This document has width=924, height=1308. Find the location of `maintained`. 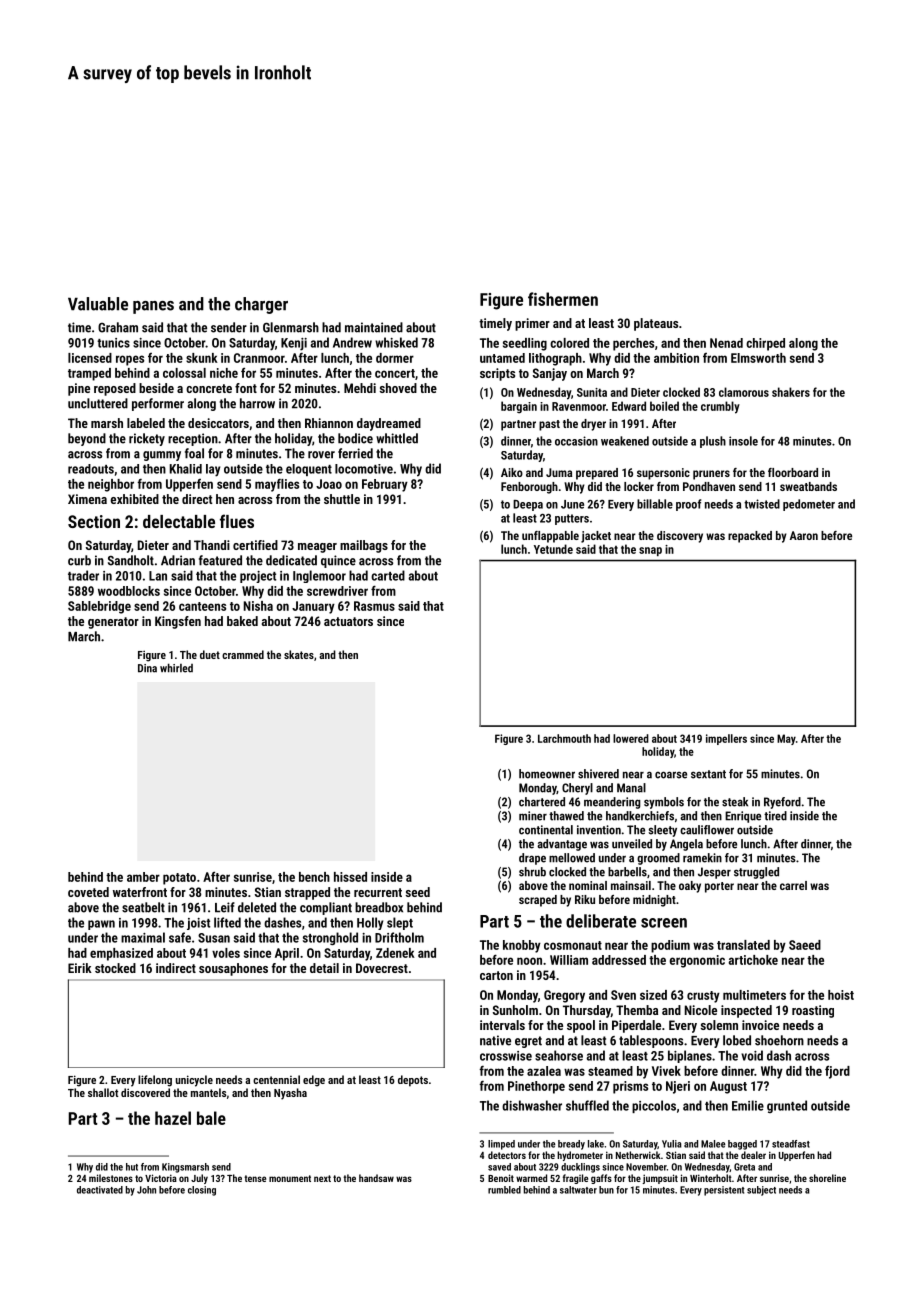

maintained is located at coordinates (374, 327).
